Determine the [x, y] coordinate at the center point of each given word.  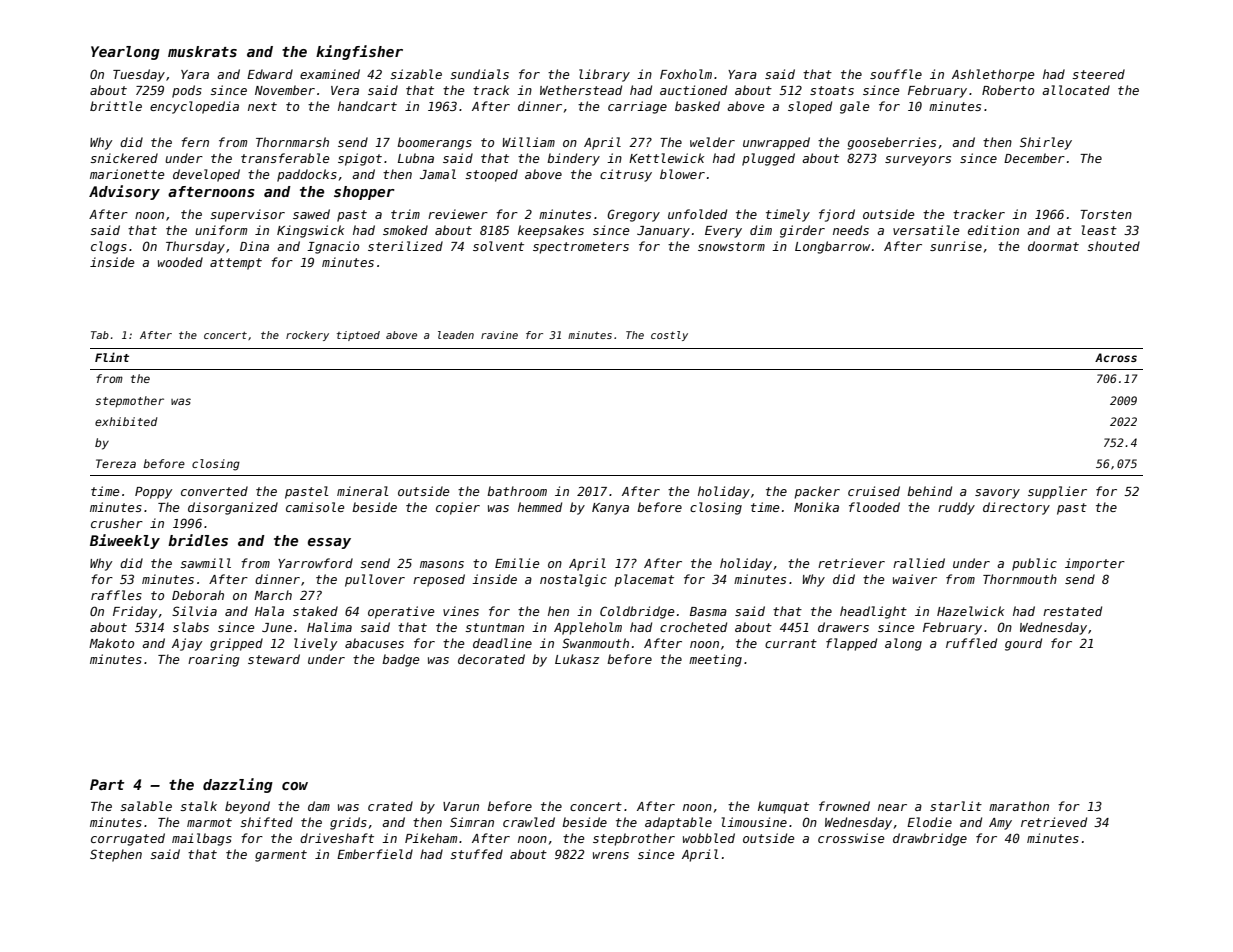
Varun [461, 806]
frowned [844, 806]
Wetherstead [581, 90]
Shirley [1046, 143]
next [262, 106]
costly [669, 336]
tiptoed [358, 336]
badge [401, 660]
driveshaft [337, 838]
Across [1116, 357]
